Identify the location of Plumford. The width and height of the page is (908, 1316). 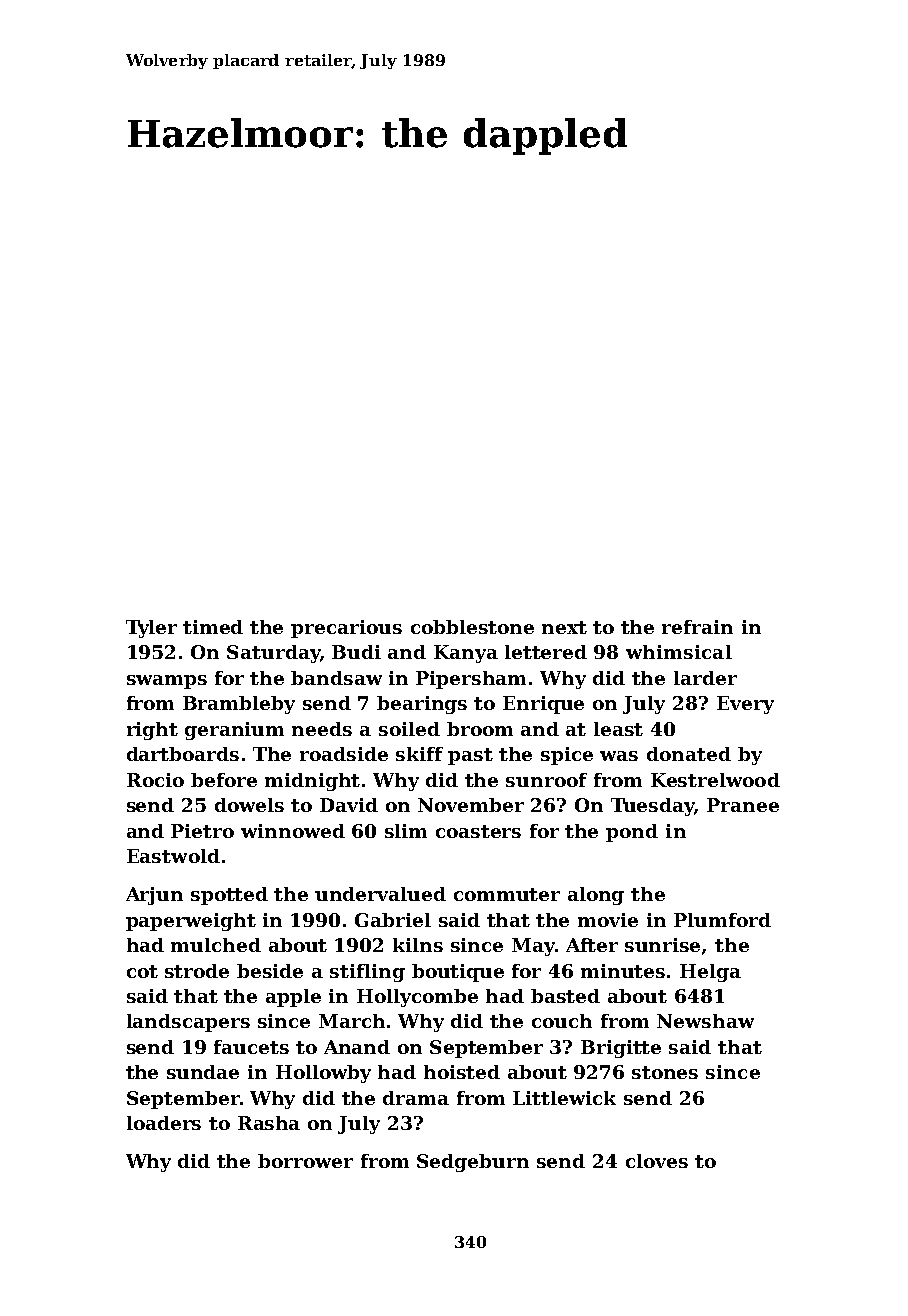
(722, 920).
